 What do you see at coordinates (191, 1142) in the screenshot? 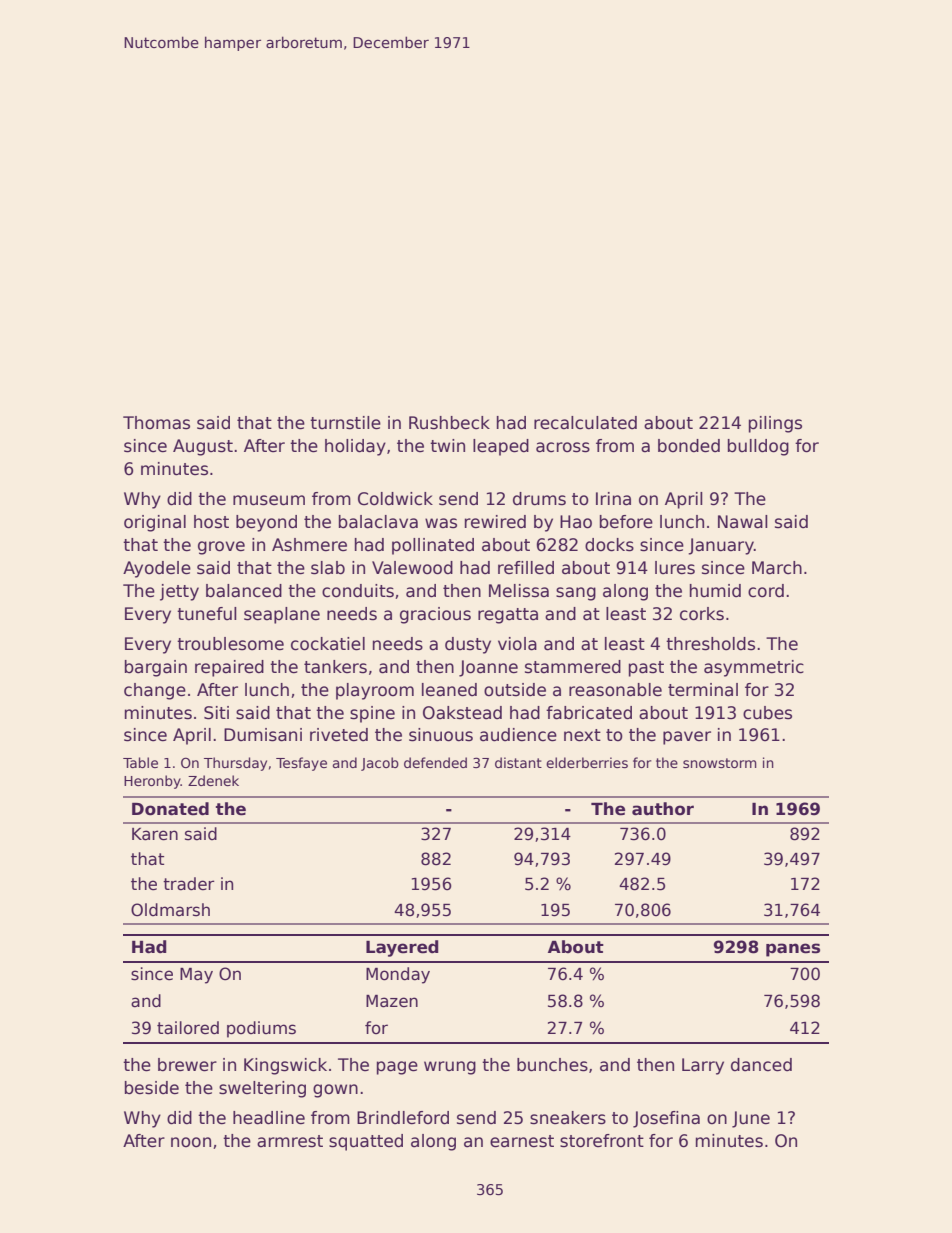
I see `noon` at bounding box center [191, 1142].
